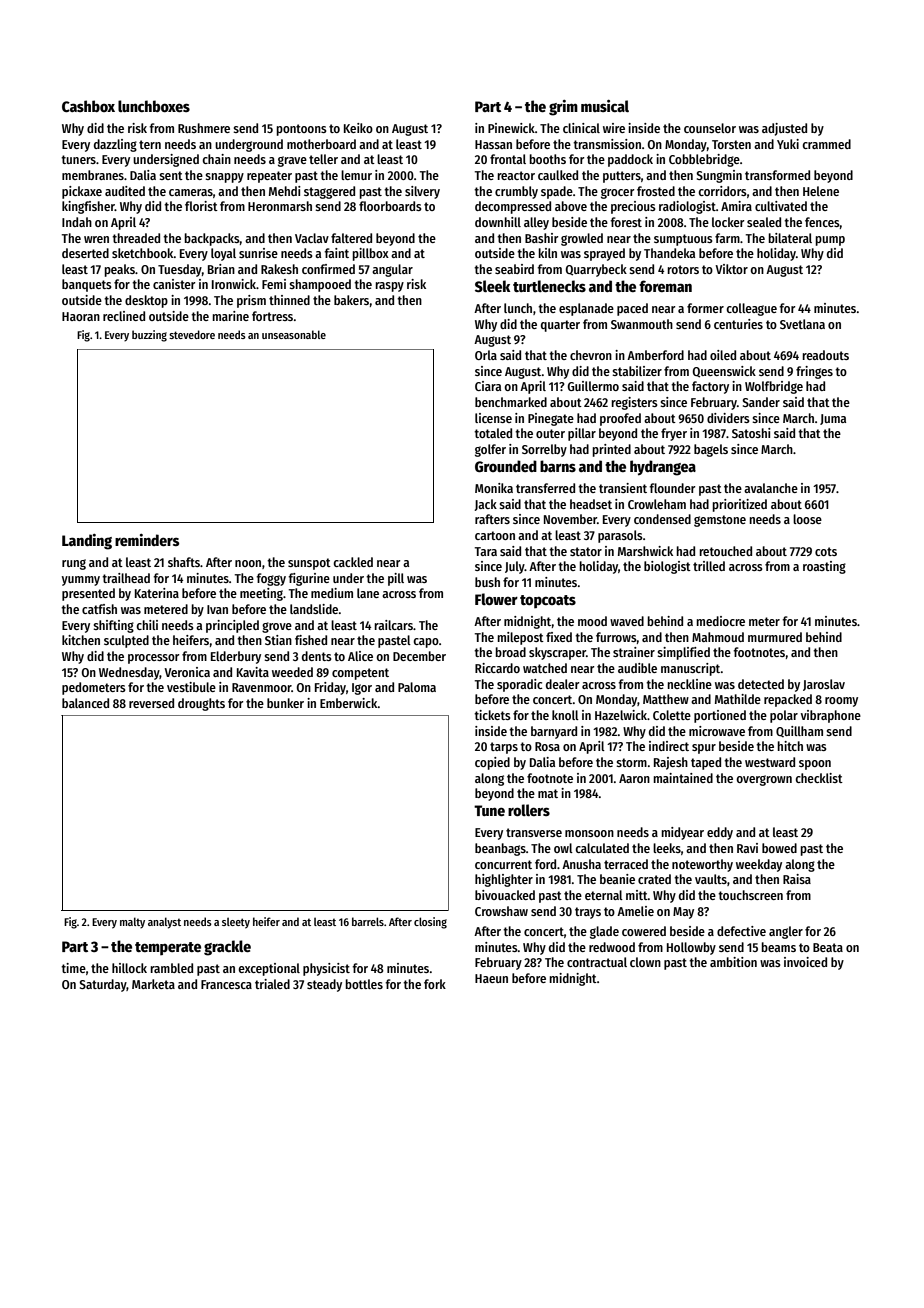 This image has height=1308, width=924. What do you see at coordinates (204, 128) in the image?
I see `Rushmere` at bounding box center [204, 128].
